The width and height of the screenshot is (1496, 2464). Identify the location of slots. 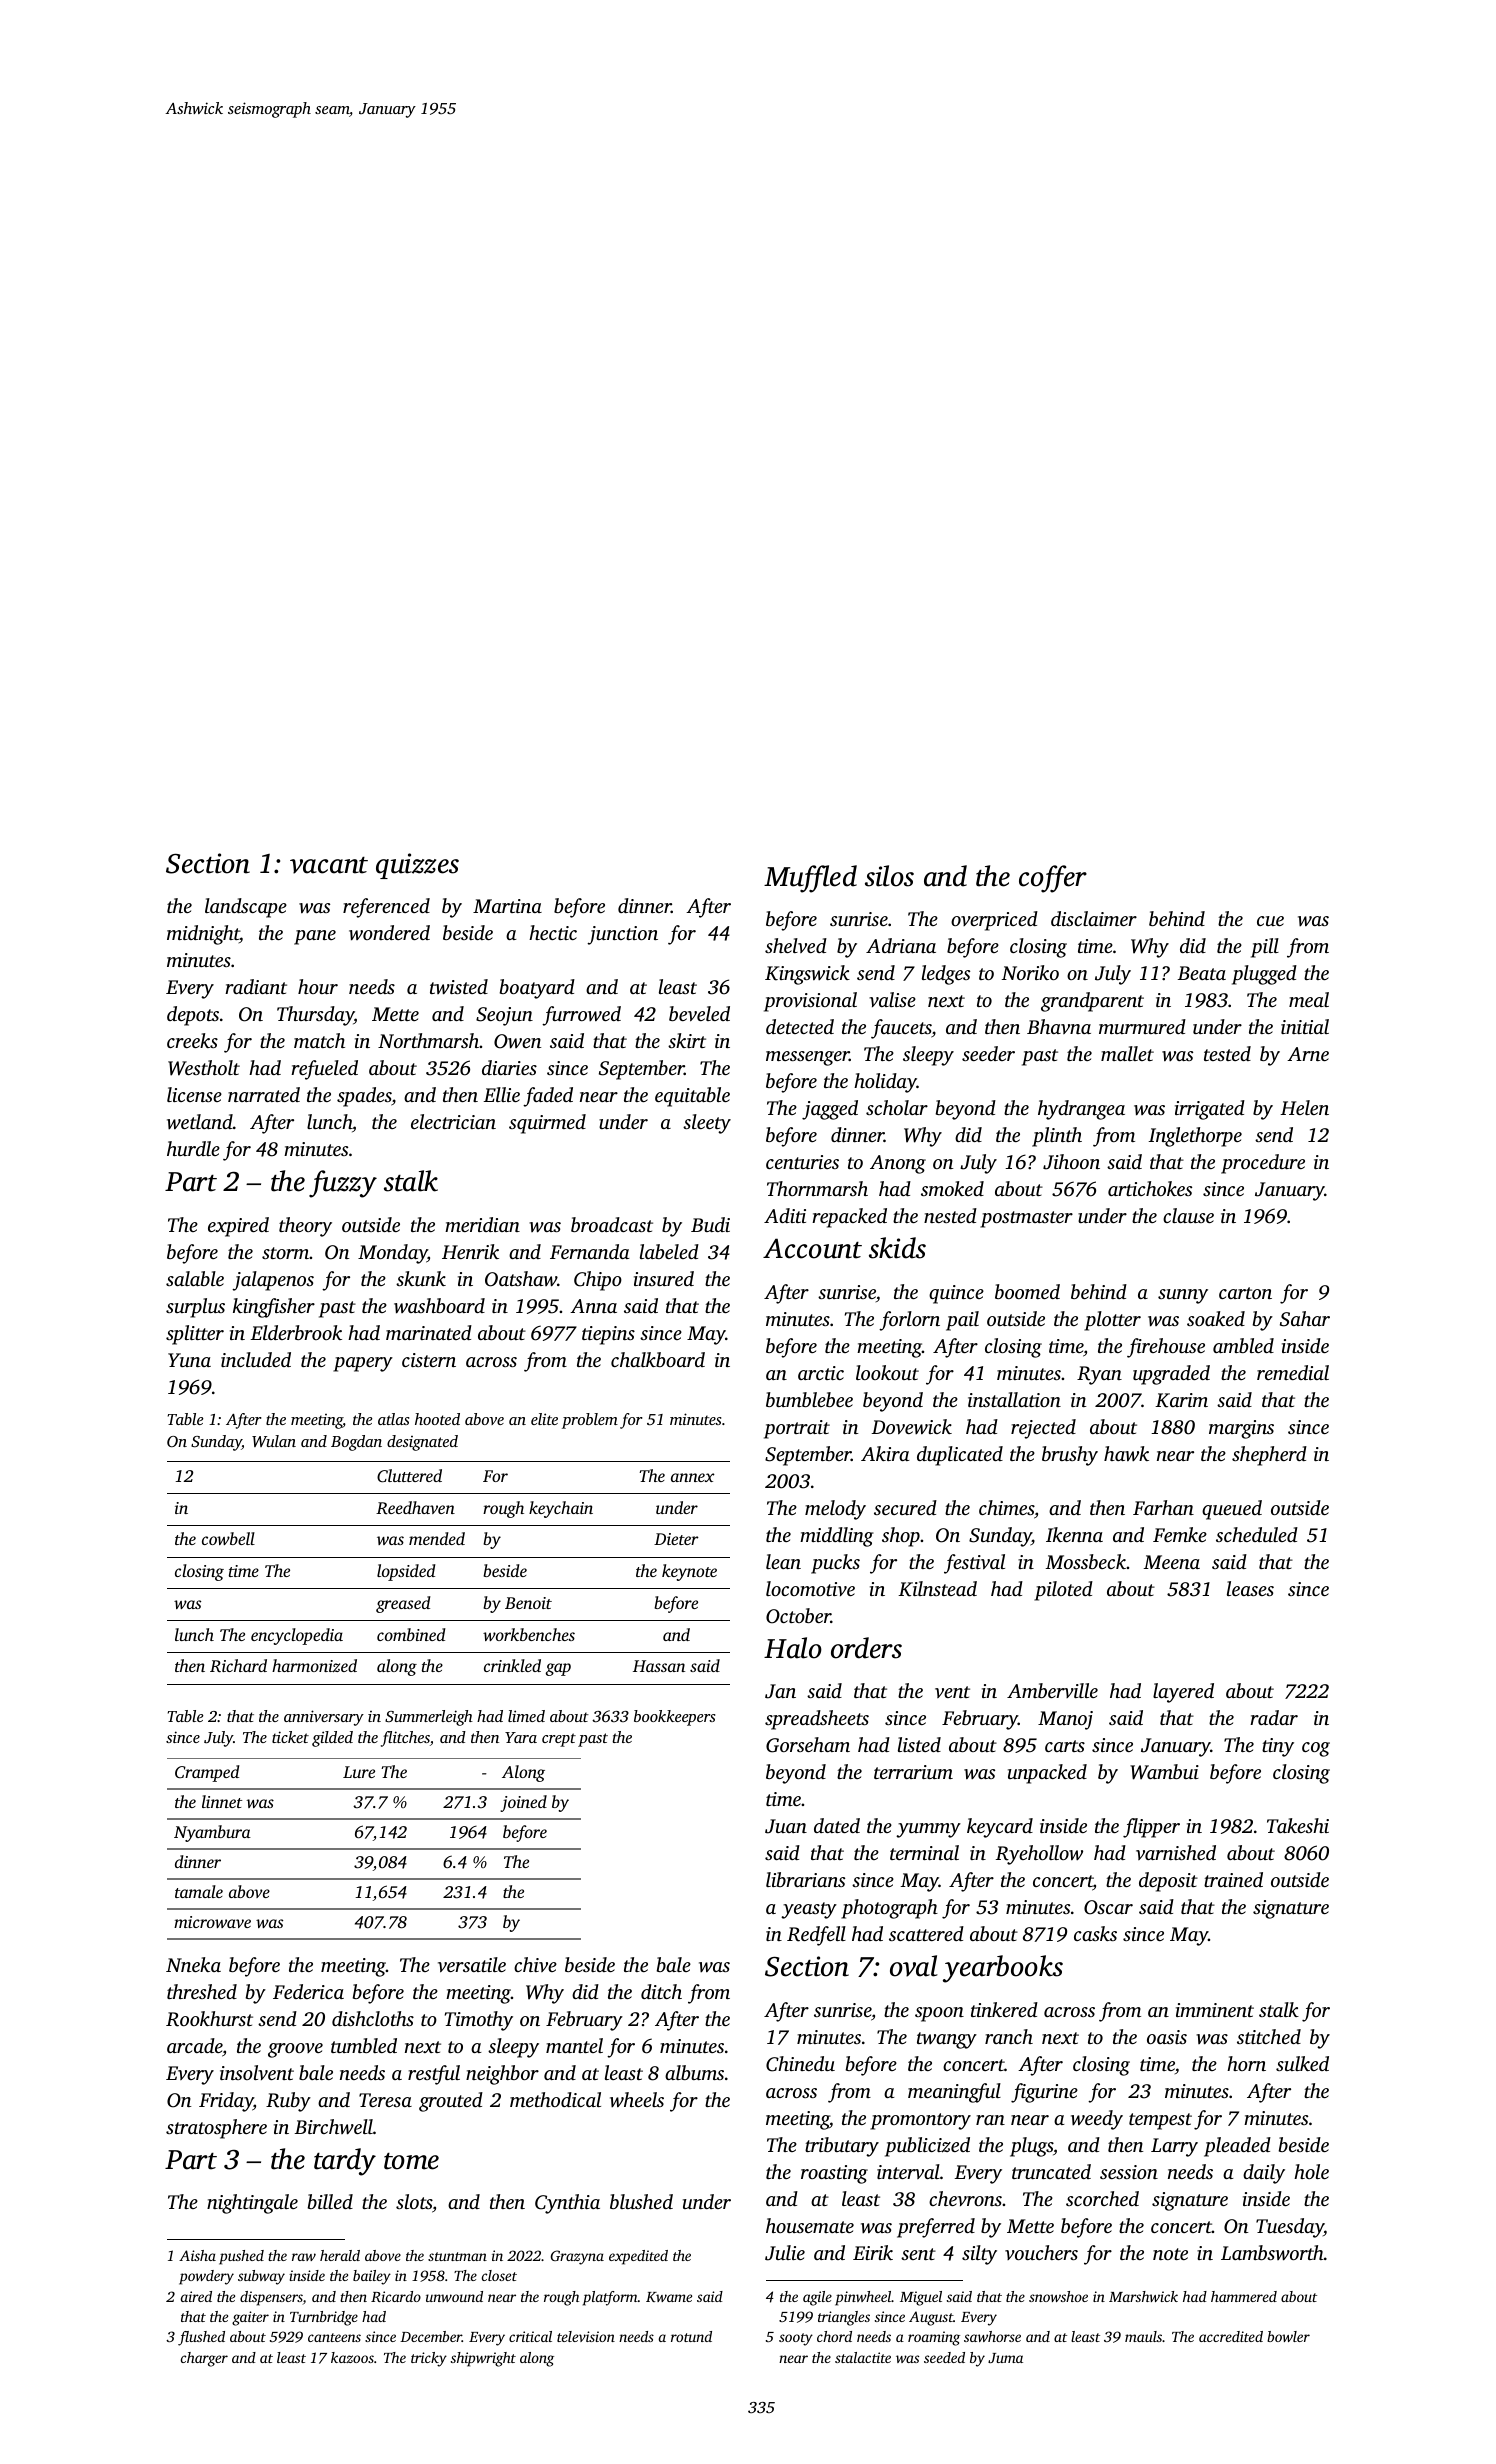
(414, 2201).
